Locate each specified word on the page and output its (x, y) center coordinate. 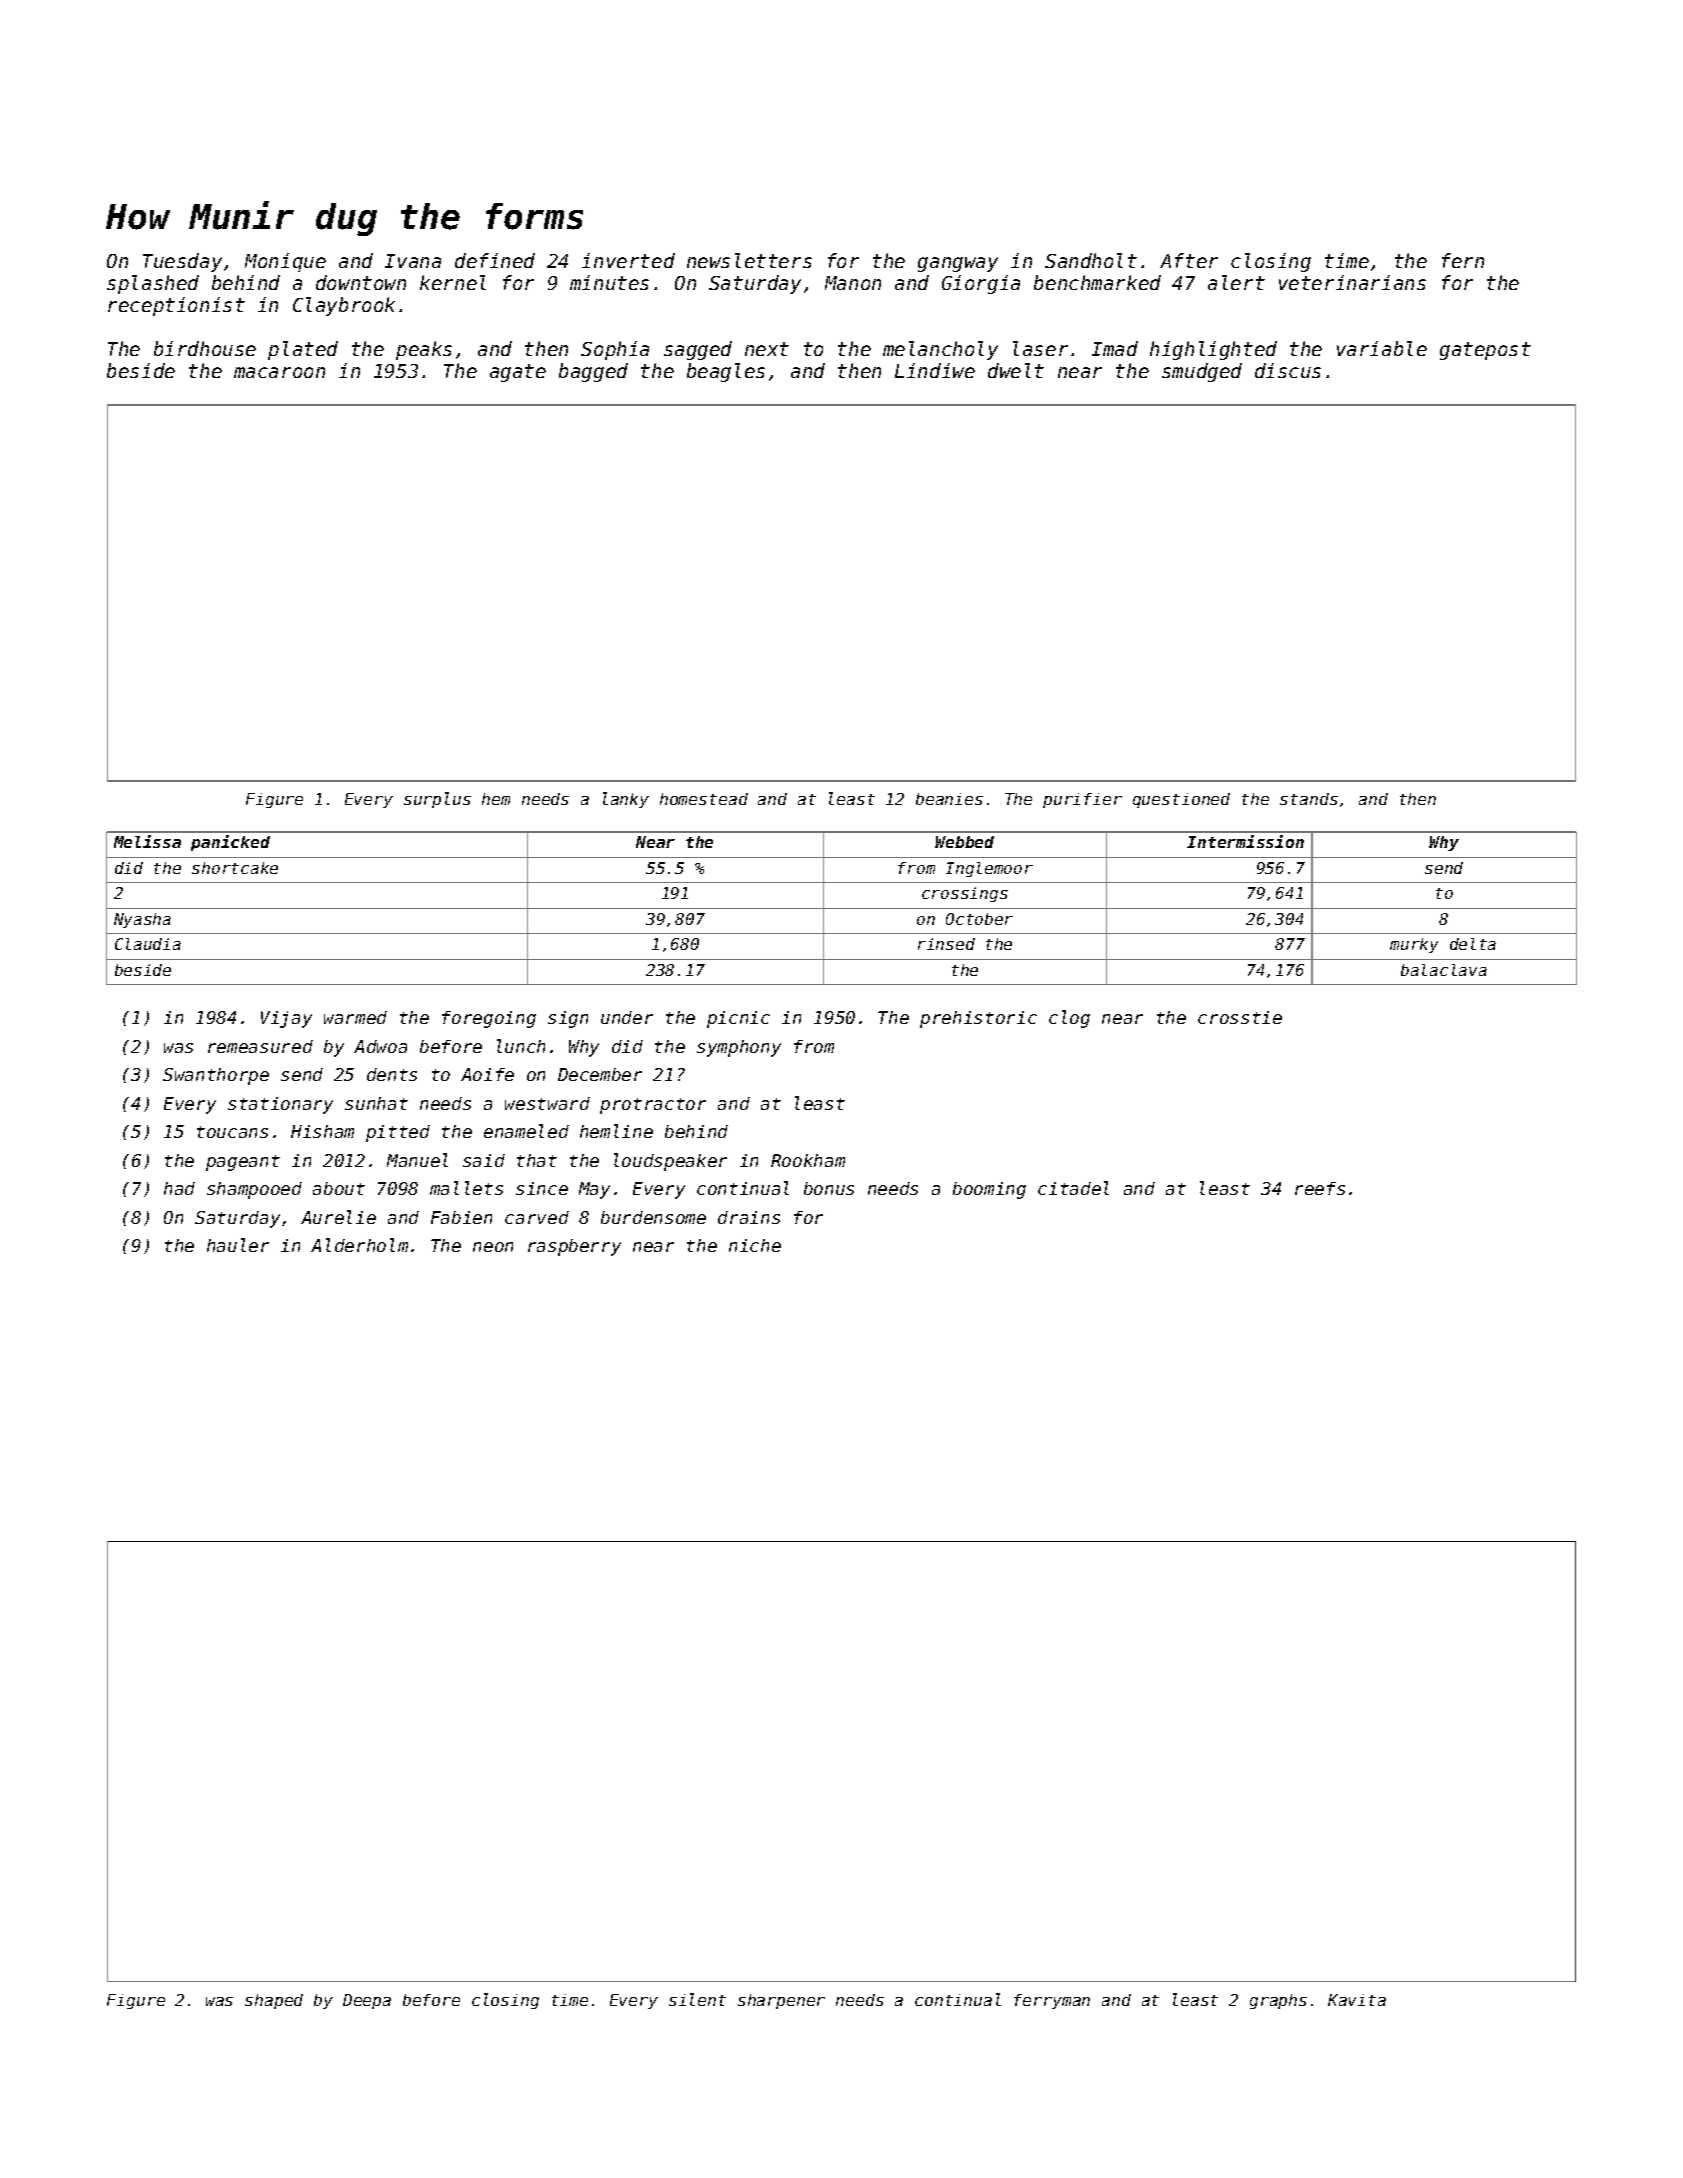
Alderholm (359, 1245)
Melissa (147, 841)
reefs (1320, 1188)
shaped (274, 2001)
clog (1069, 1019)
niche (755, 1245)
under (627, 1017)
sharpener (781, 2001)
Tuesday (182, 262)
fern (1463, 260)
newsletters (749, 260)
